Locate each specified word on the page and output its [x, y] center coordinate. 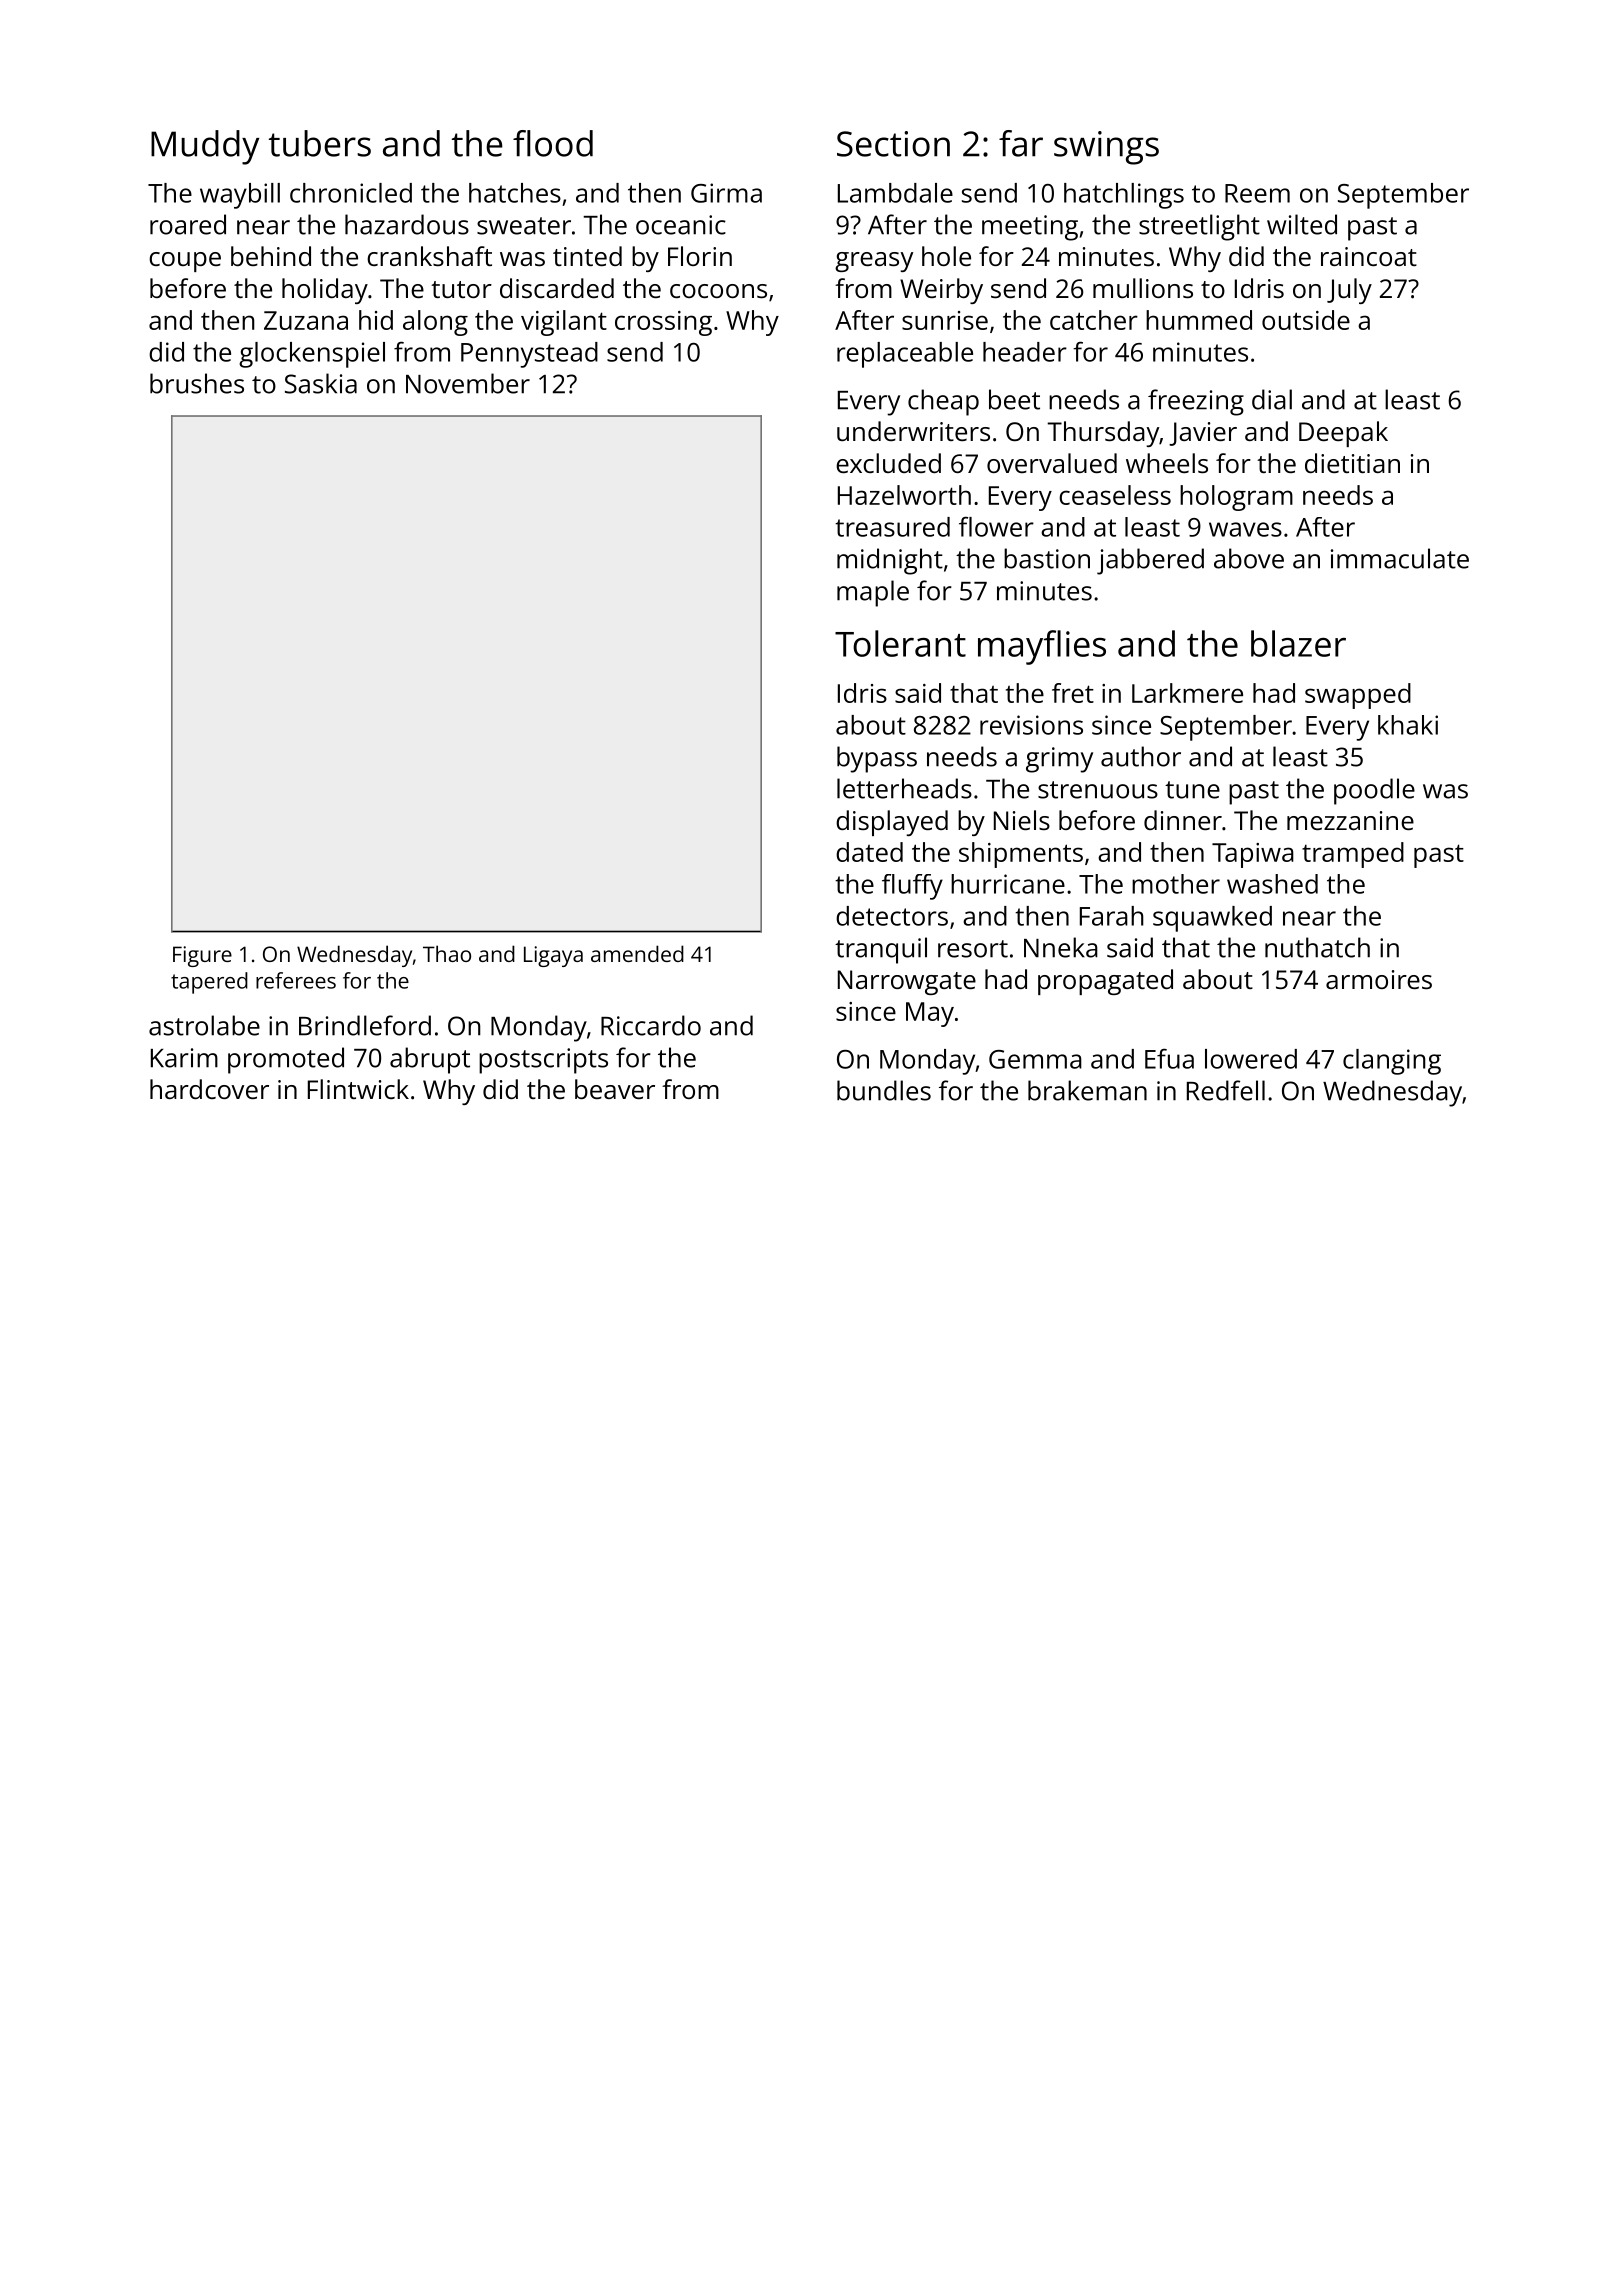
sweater [524, 226]
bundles [884, 1090]
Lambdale [895, 193]
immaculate [1400, 558]
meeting [1030, 228]
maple [873, 593]
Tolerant [900, 643]
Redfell [1226, 1090]
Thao [447, 953]
